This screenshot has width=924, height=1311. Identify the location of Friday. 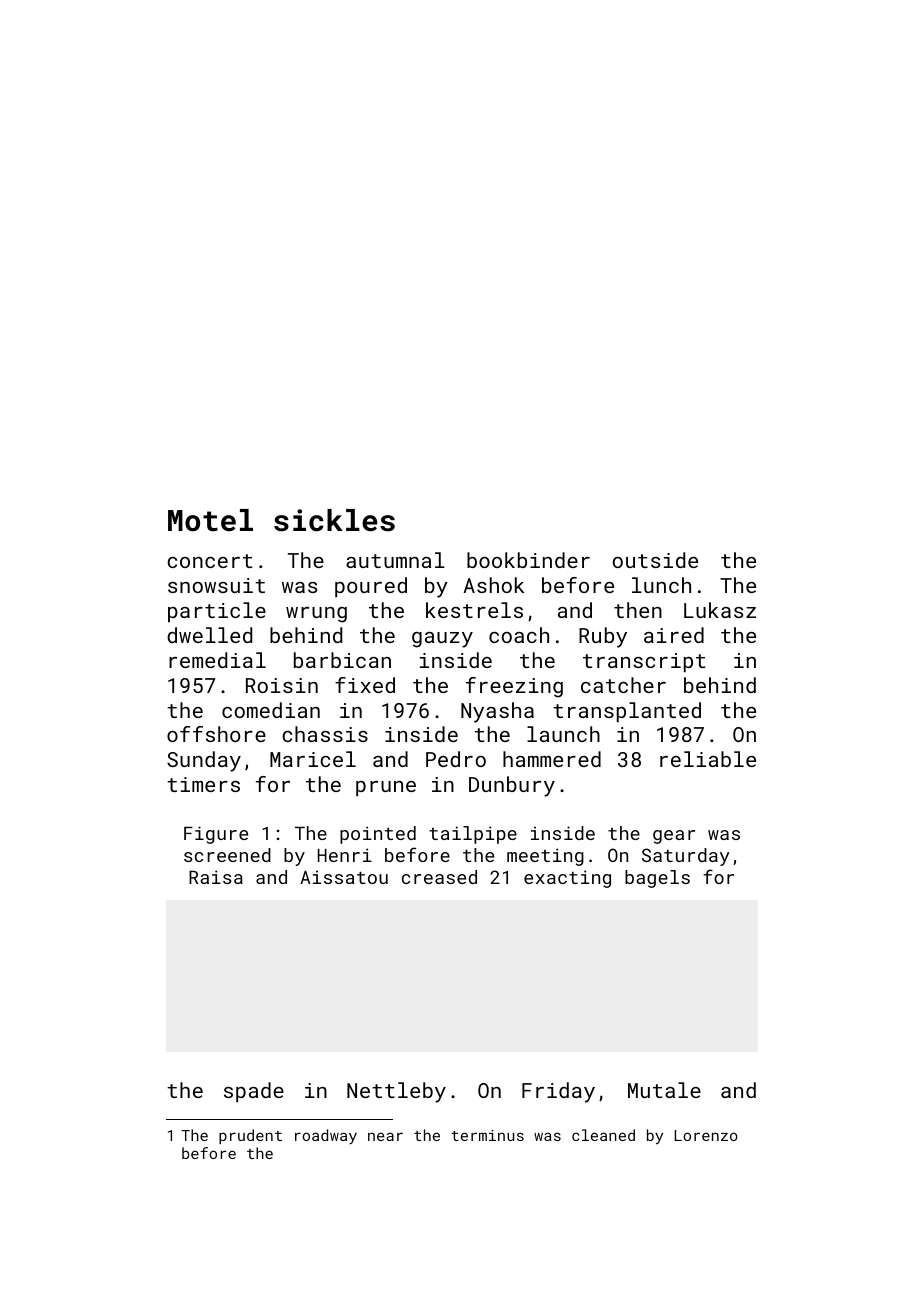
(558, 1092).
